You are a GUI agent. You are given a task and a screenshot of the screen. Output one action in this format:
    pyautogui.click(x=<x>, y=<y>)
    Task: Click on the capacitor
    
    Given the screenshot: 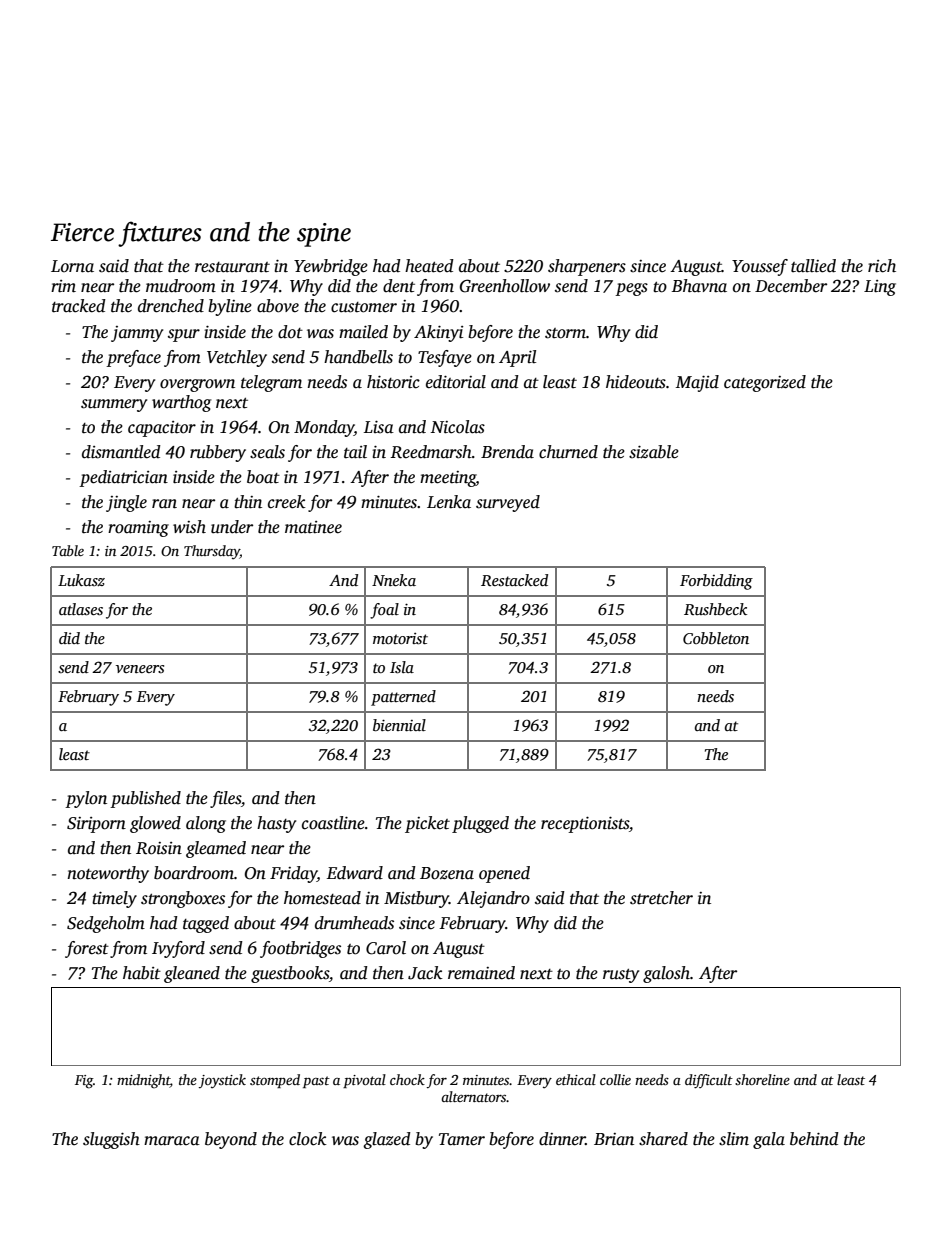 What is the action you would take?
    pyautogui.click(x=162, y=429)
